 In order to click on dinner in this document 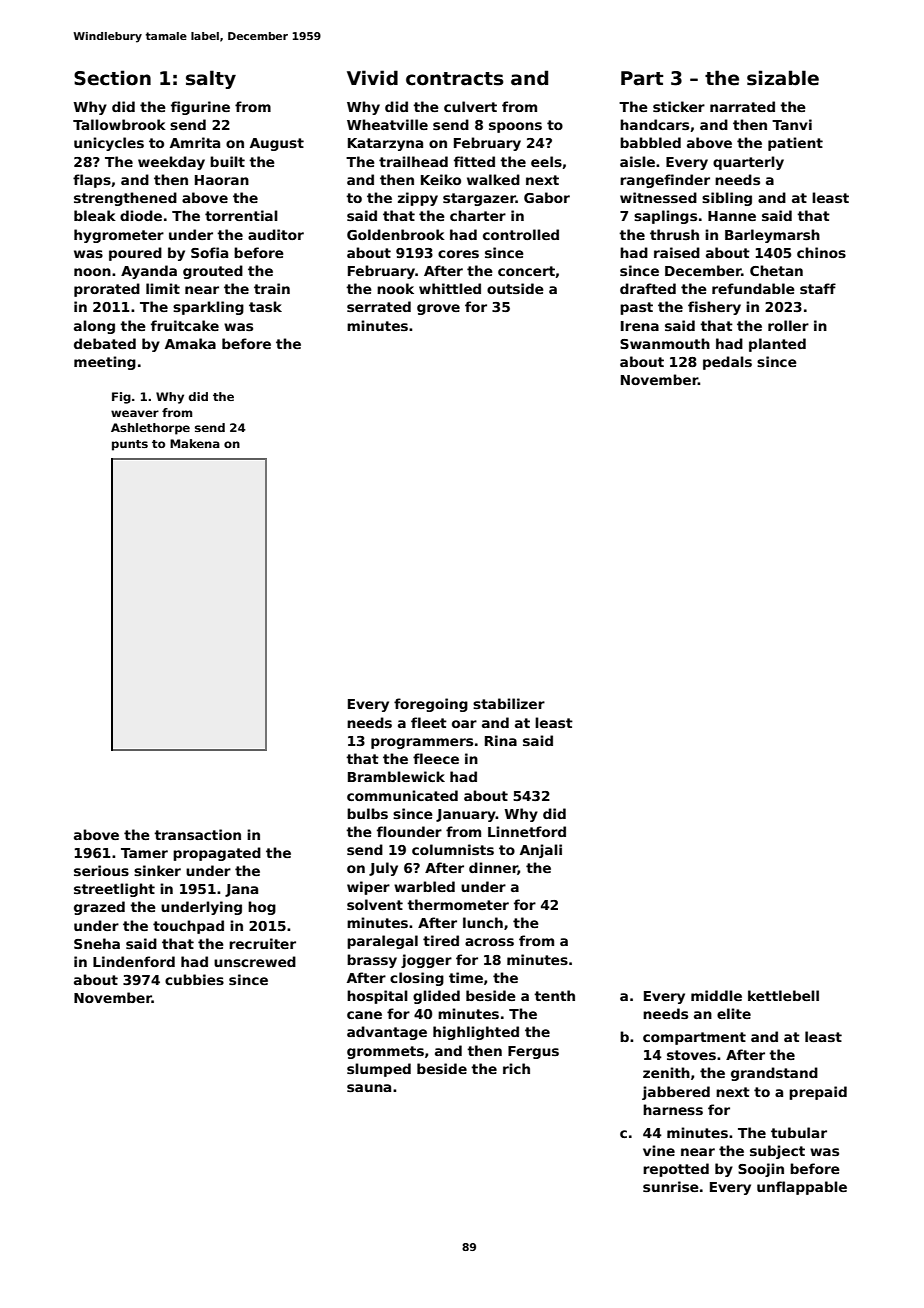, I will do `click(493, 868)`.
